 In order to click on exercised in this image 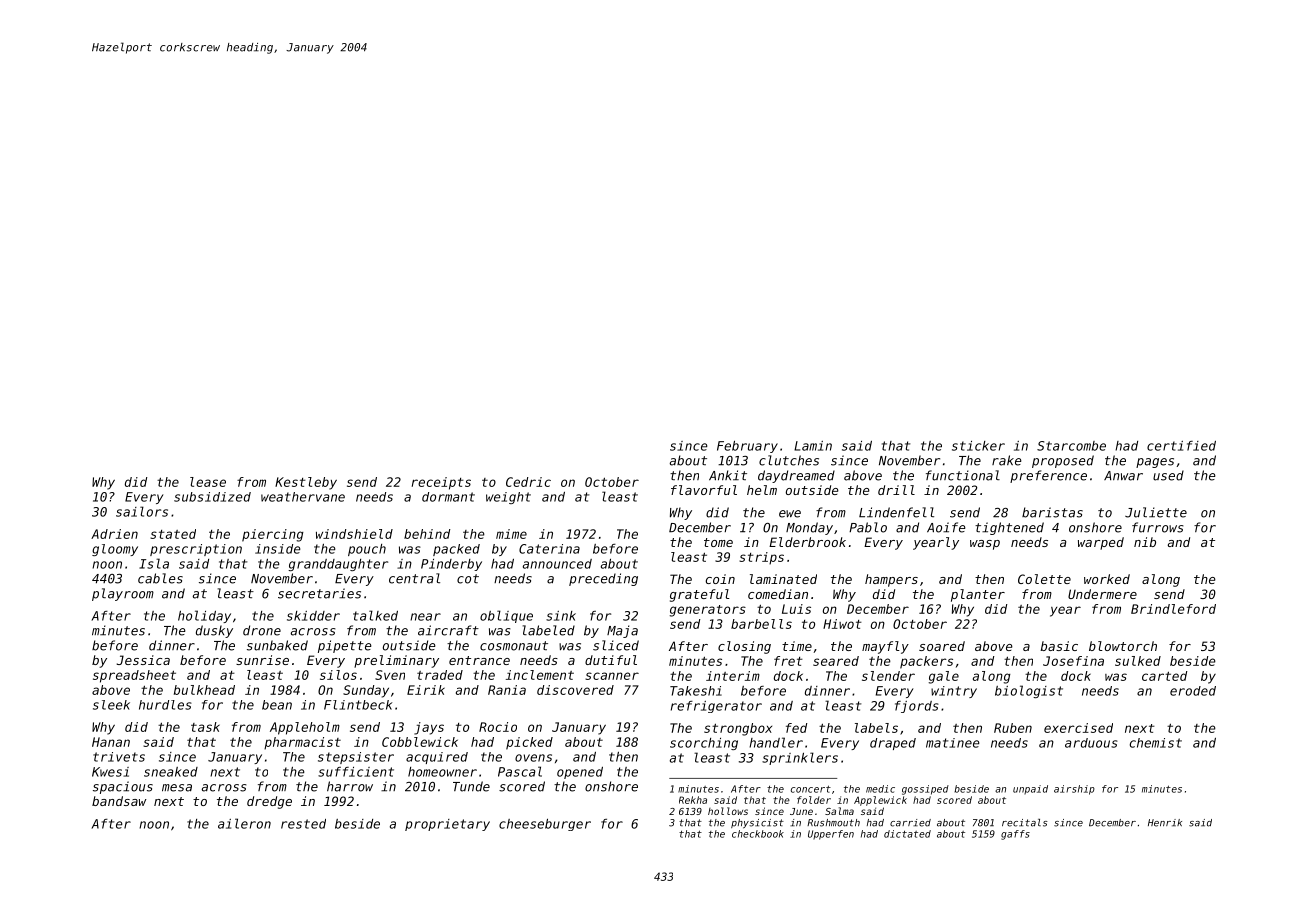, I will do `click(1078, 728)`.
